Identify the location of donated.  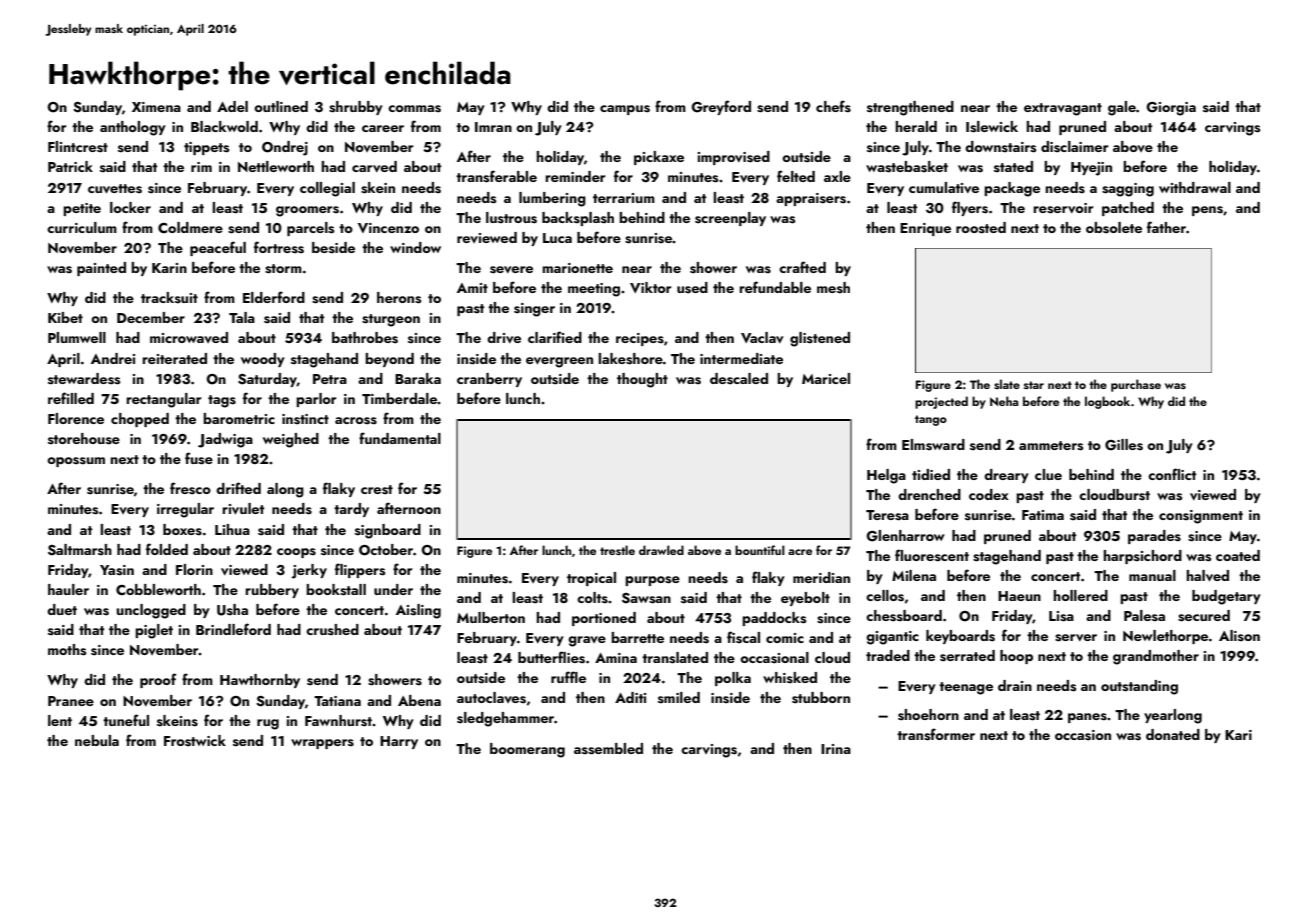
(1173, 734).
